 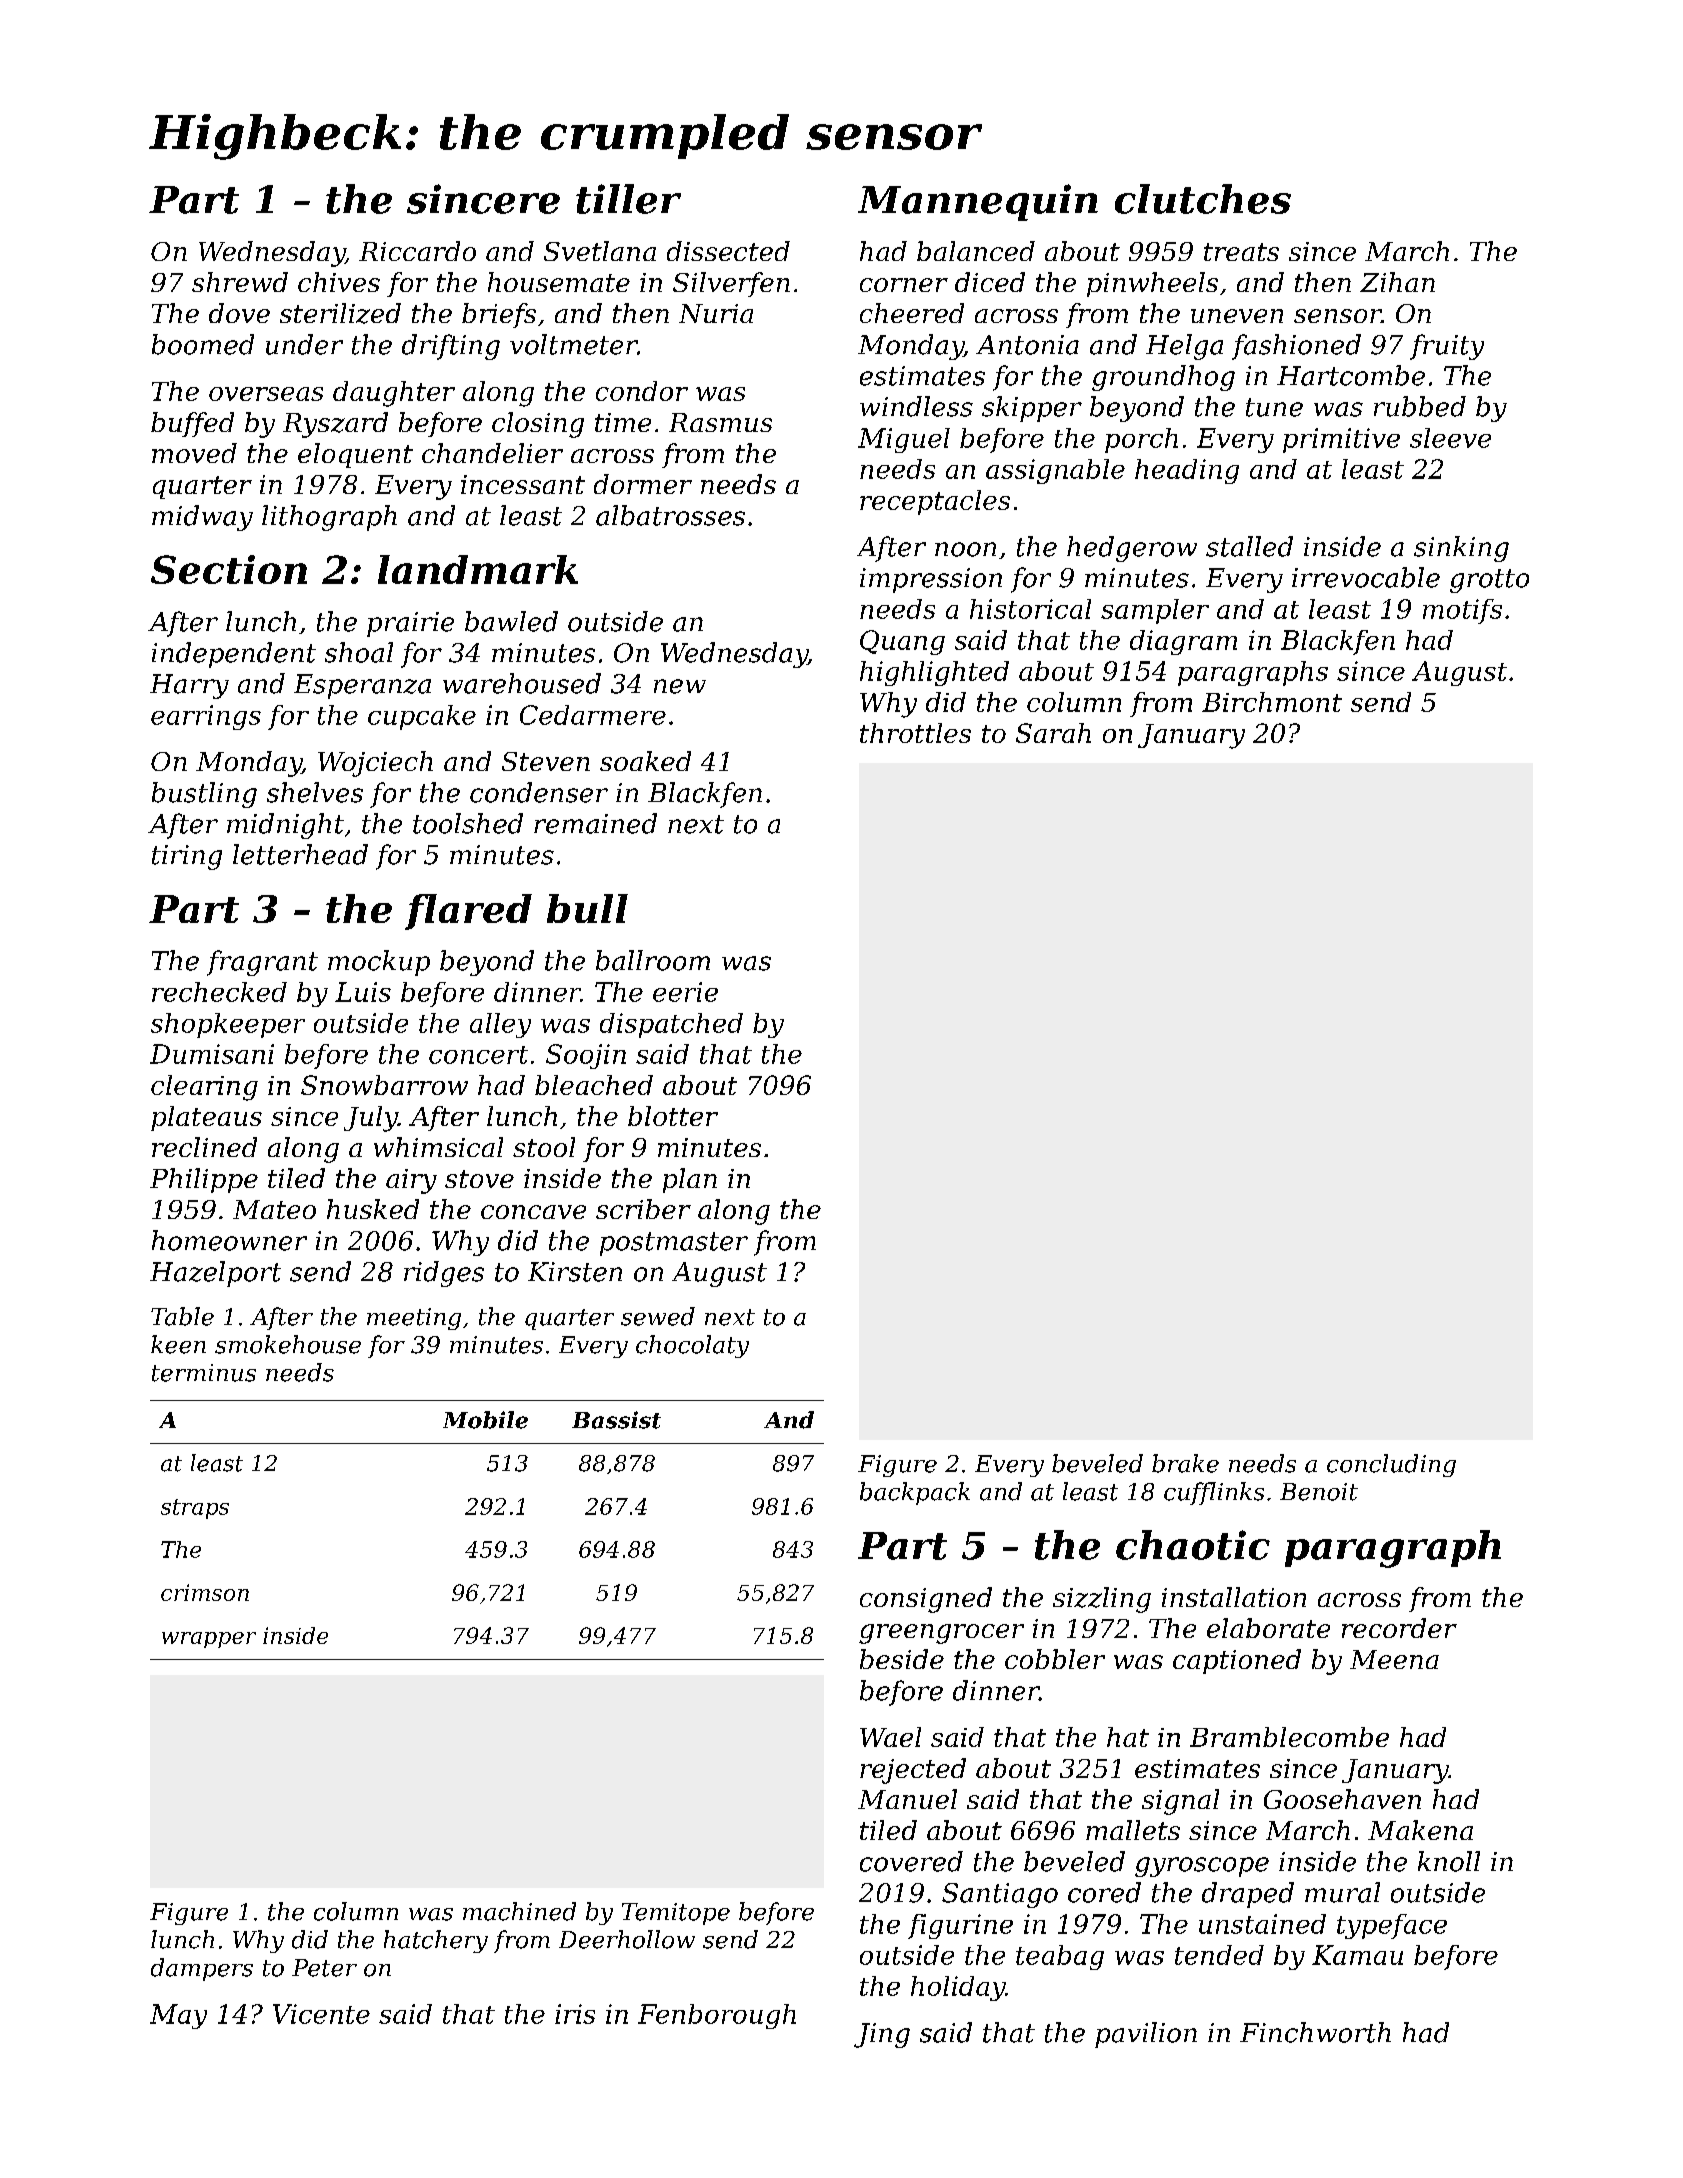 I want to click on midnight, so click(x=285, y=826).
